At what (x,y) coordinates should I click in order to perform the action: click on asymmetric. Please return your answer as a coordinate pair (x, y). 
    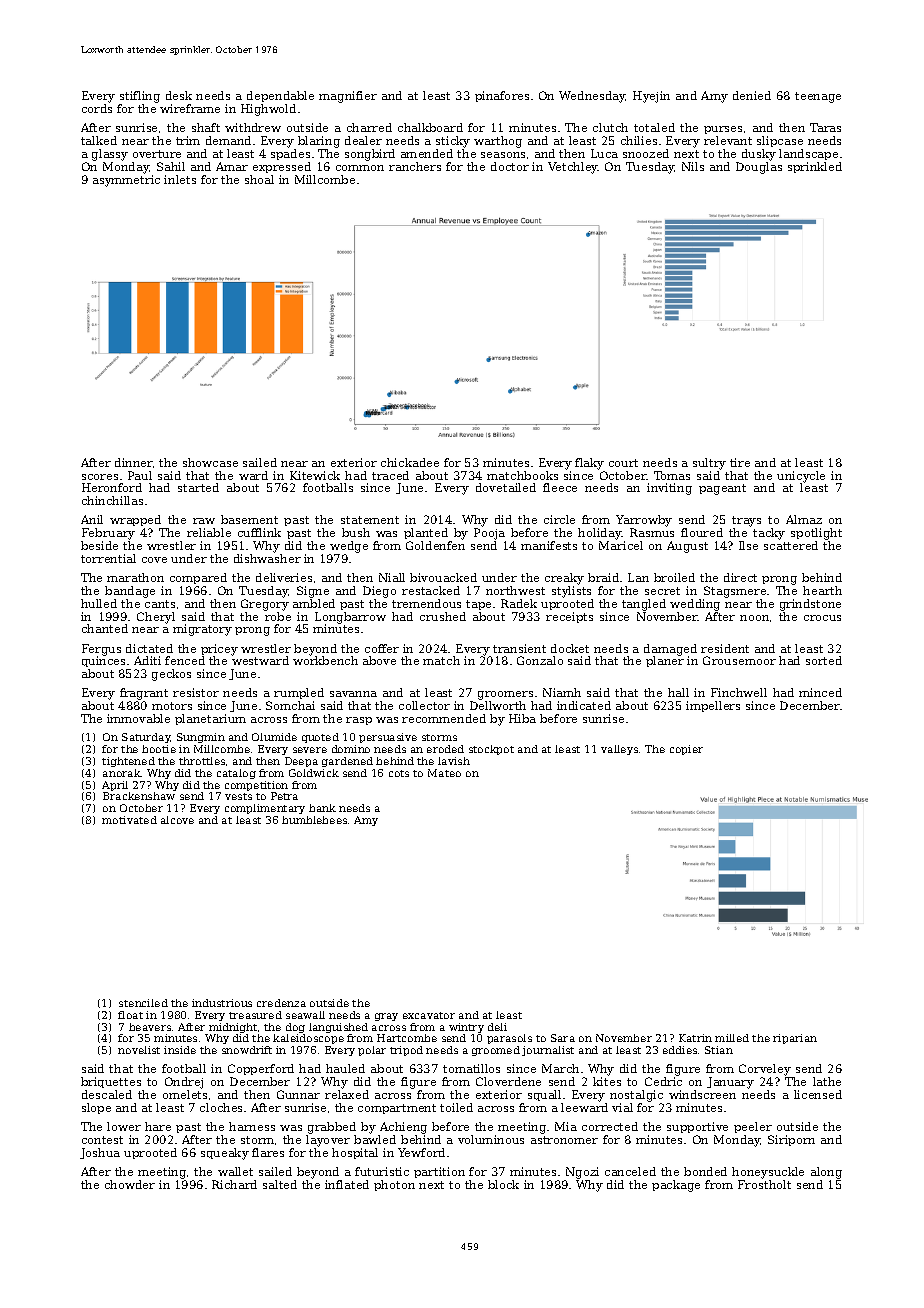
    Looking at the image, I should click on (126, 181).
